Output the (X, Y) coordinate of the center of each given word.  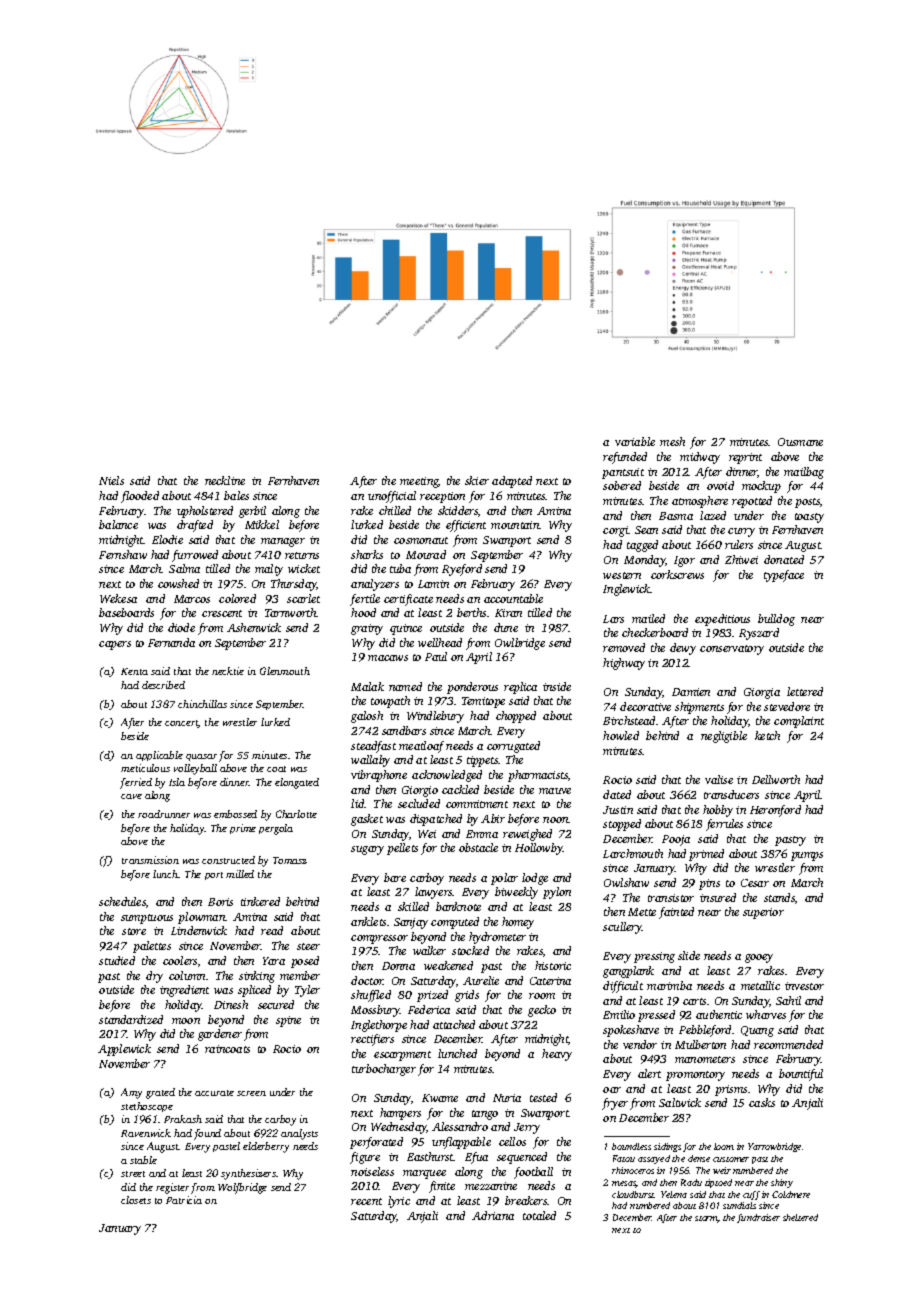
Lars (613, 619)
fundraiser (758, 1218)
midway (700, 458)
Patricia (184, 1200)
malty (269, 570)
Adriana (493, 1215)
